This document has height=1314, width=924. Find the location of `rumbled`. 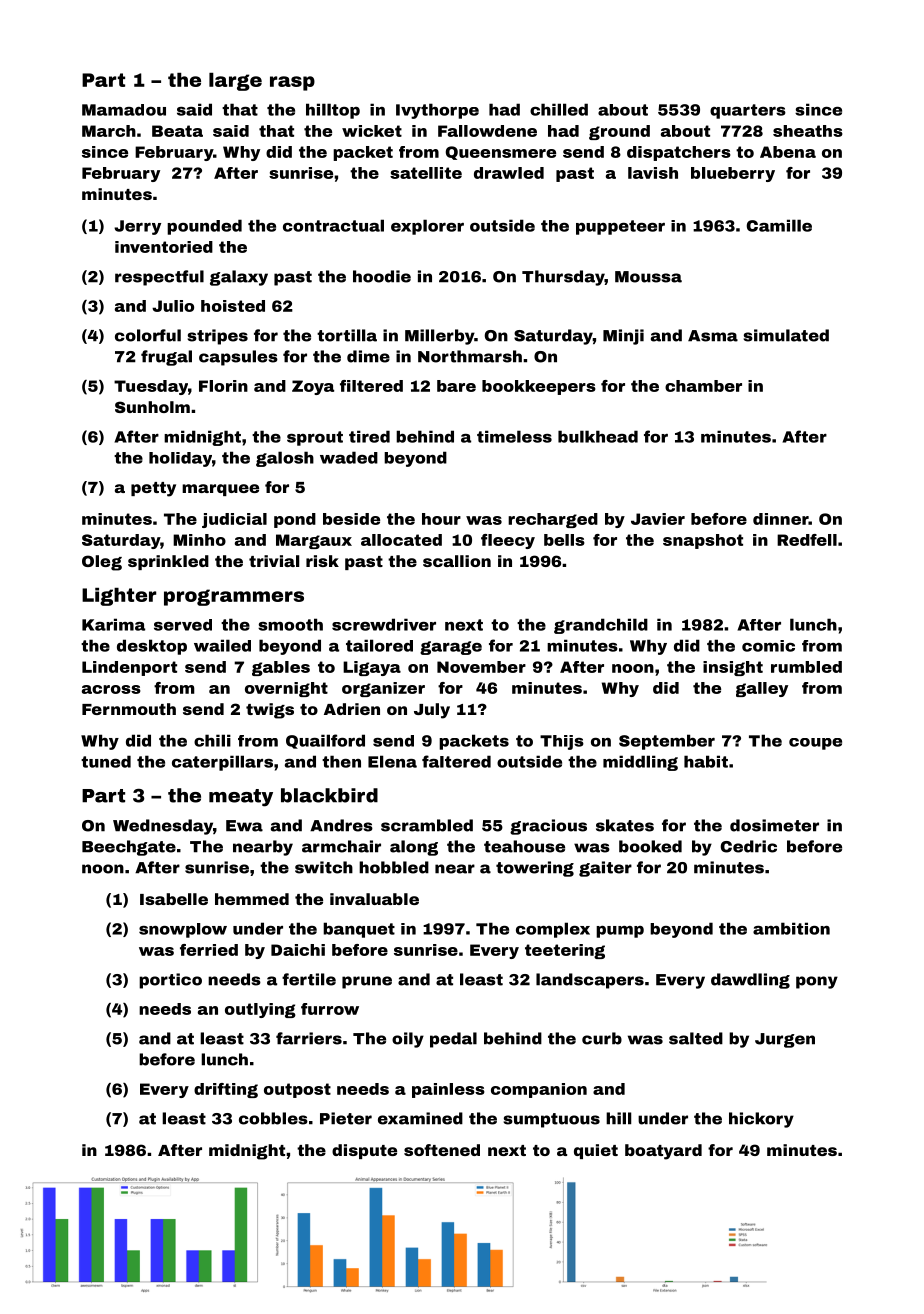

rumbled is located at coordinates (806, 667).
